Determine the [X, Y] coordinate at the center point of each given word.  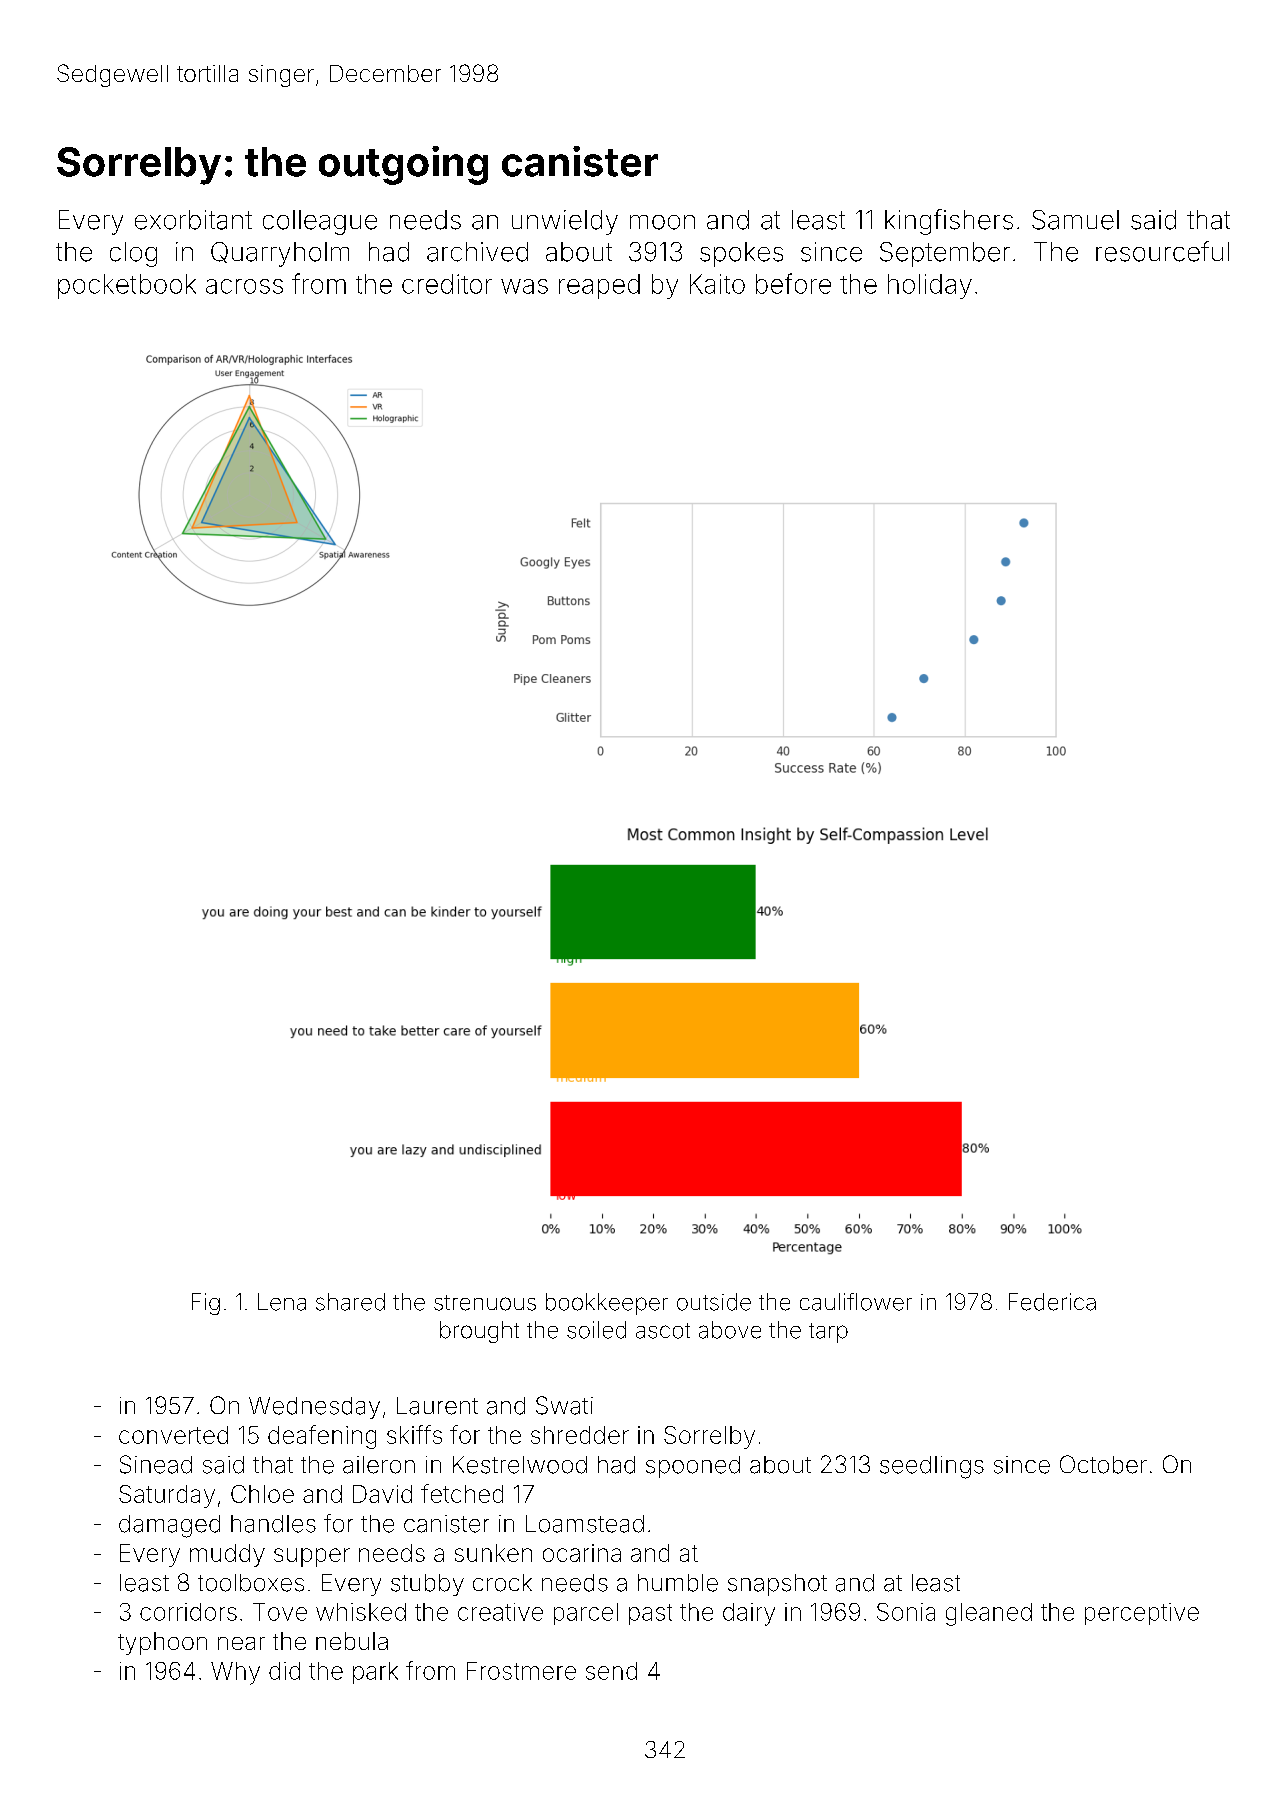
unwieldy [565, 222]
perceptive [1142, 1614]
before [793, 283]
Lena [282, 1302]
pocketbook [127, 286]
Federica [1052, 1302]
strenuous [485, 1303]
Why [235, 1673]
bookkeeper [607, 1304]
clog [133, 254]
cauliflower [856, 1302]
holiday [930, 286]
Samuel [1075, 220]
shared [350, 1302]
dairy [749, 1614]
